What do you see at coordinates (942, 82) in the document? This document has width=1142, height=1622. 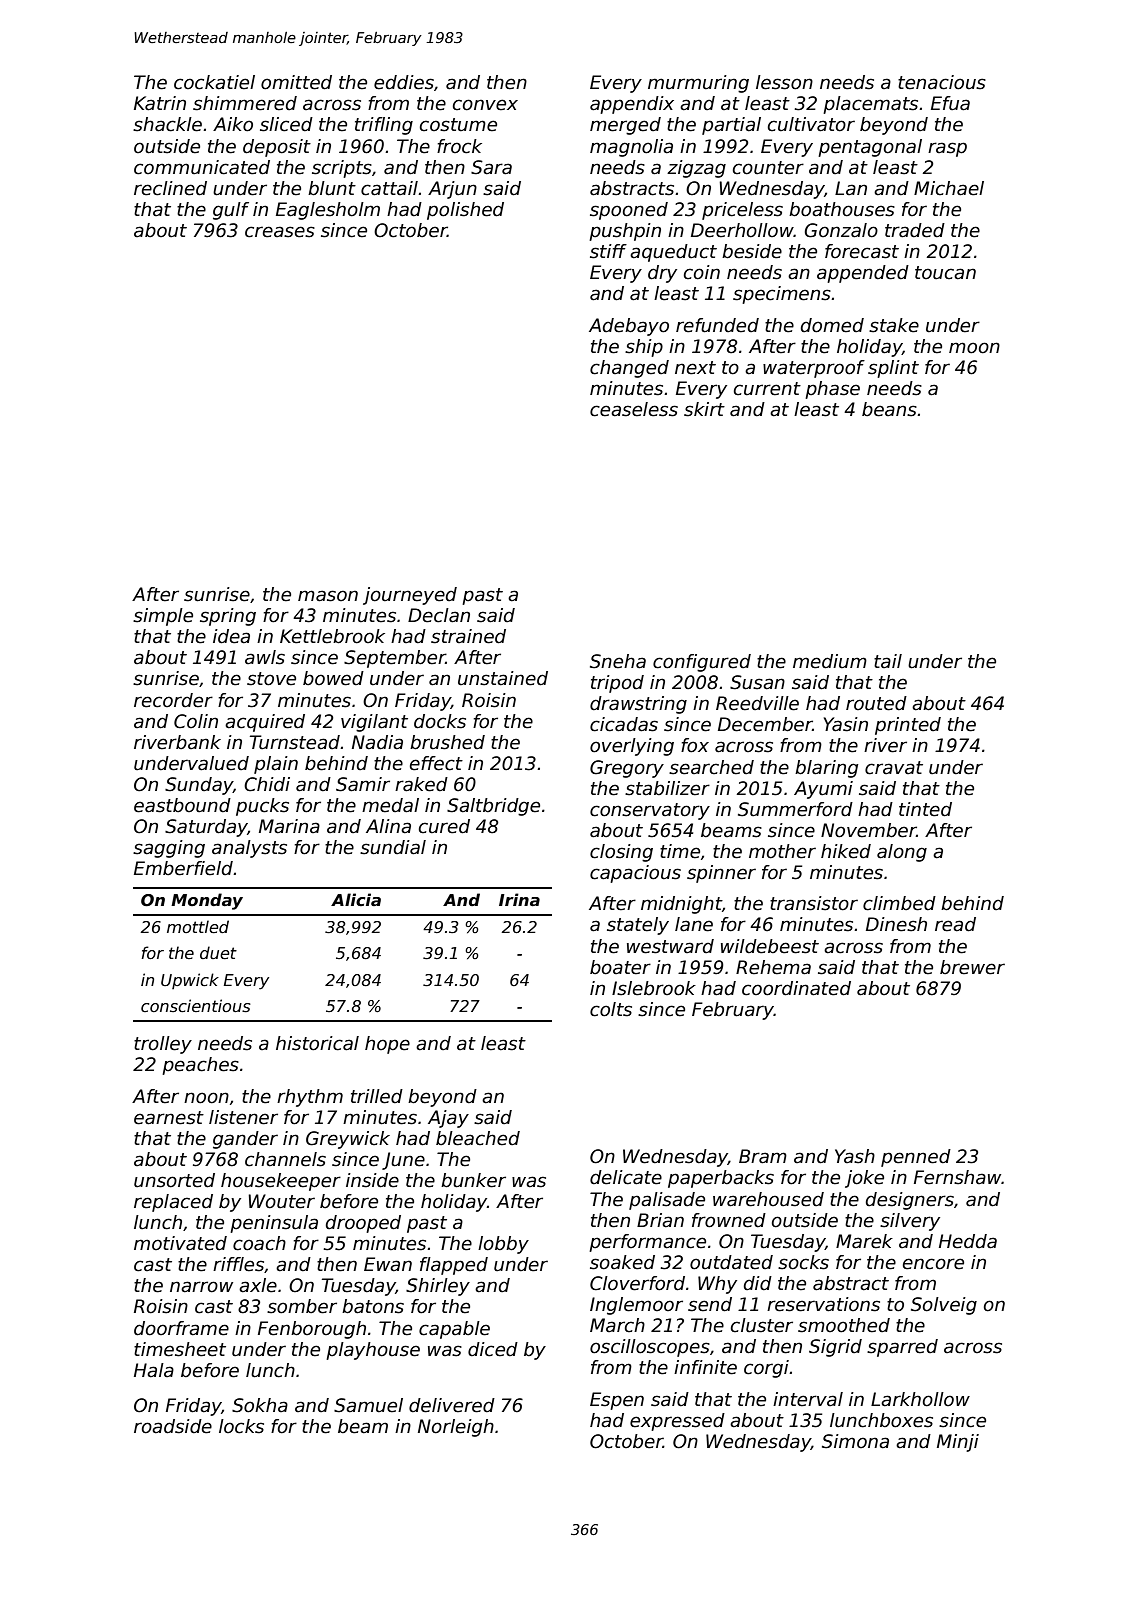 I see `tenacious` at bounding box center [942, 82].
